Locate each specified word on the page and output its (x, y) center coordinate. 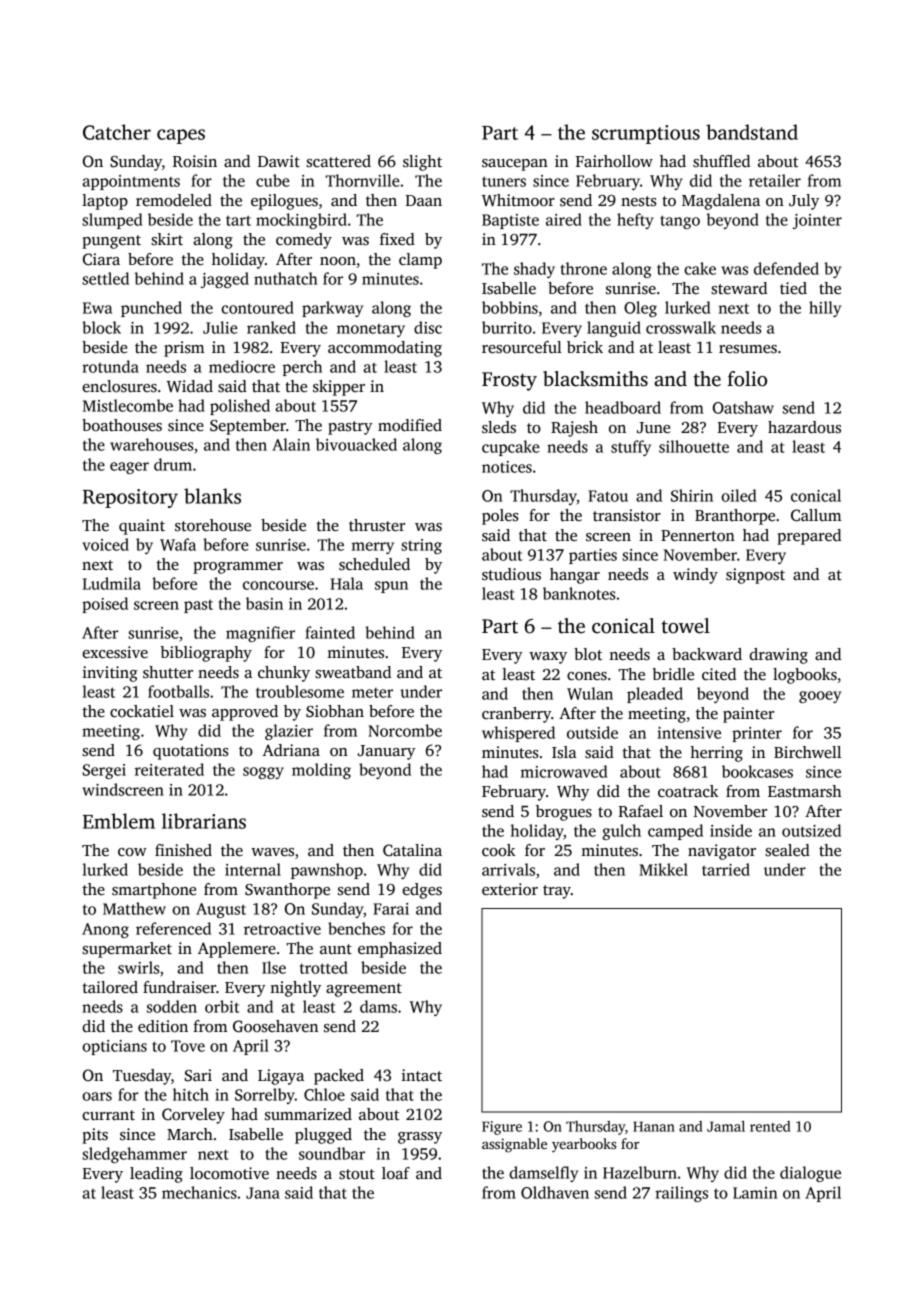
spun (391, 587)
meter (372, 693)
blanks (212, 496)
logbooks (805, 676)
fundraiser (179, 987)
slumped (112, 221)
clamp (420, 261)
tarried (726, 869)
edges (422, 891)
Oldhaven (555, 1192)
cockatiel (142, 711)
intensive (689, 733)
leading (156, 1175)
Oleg (640, 309)
